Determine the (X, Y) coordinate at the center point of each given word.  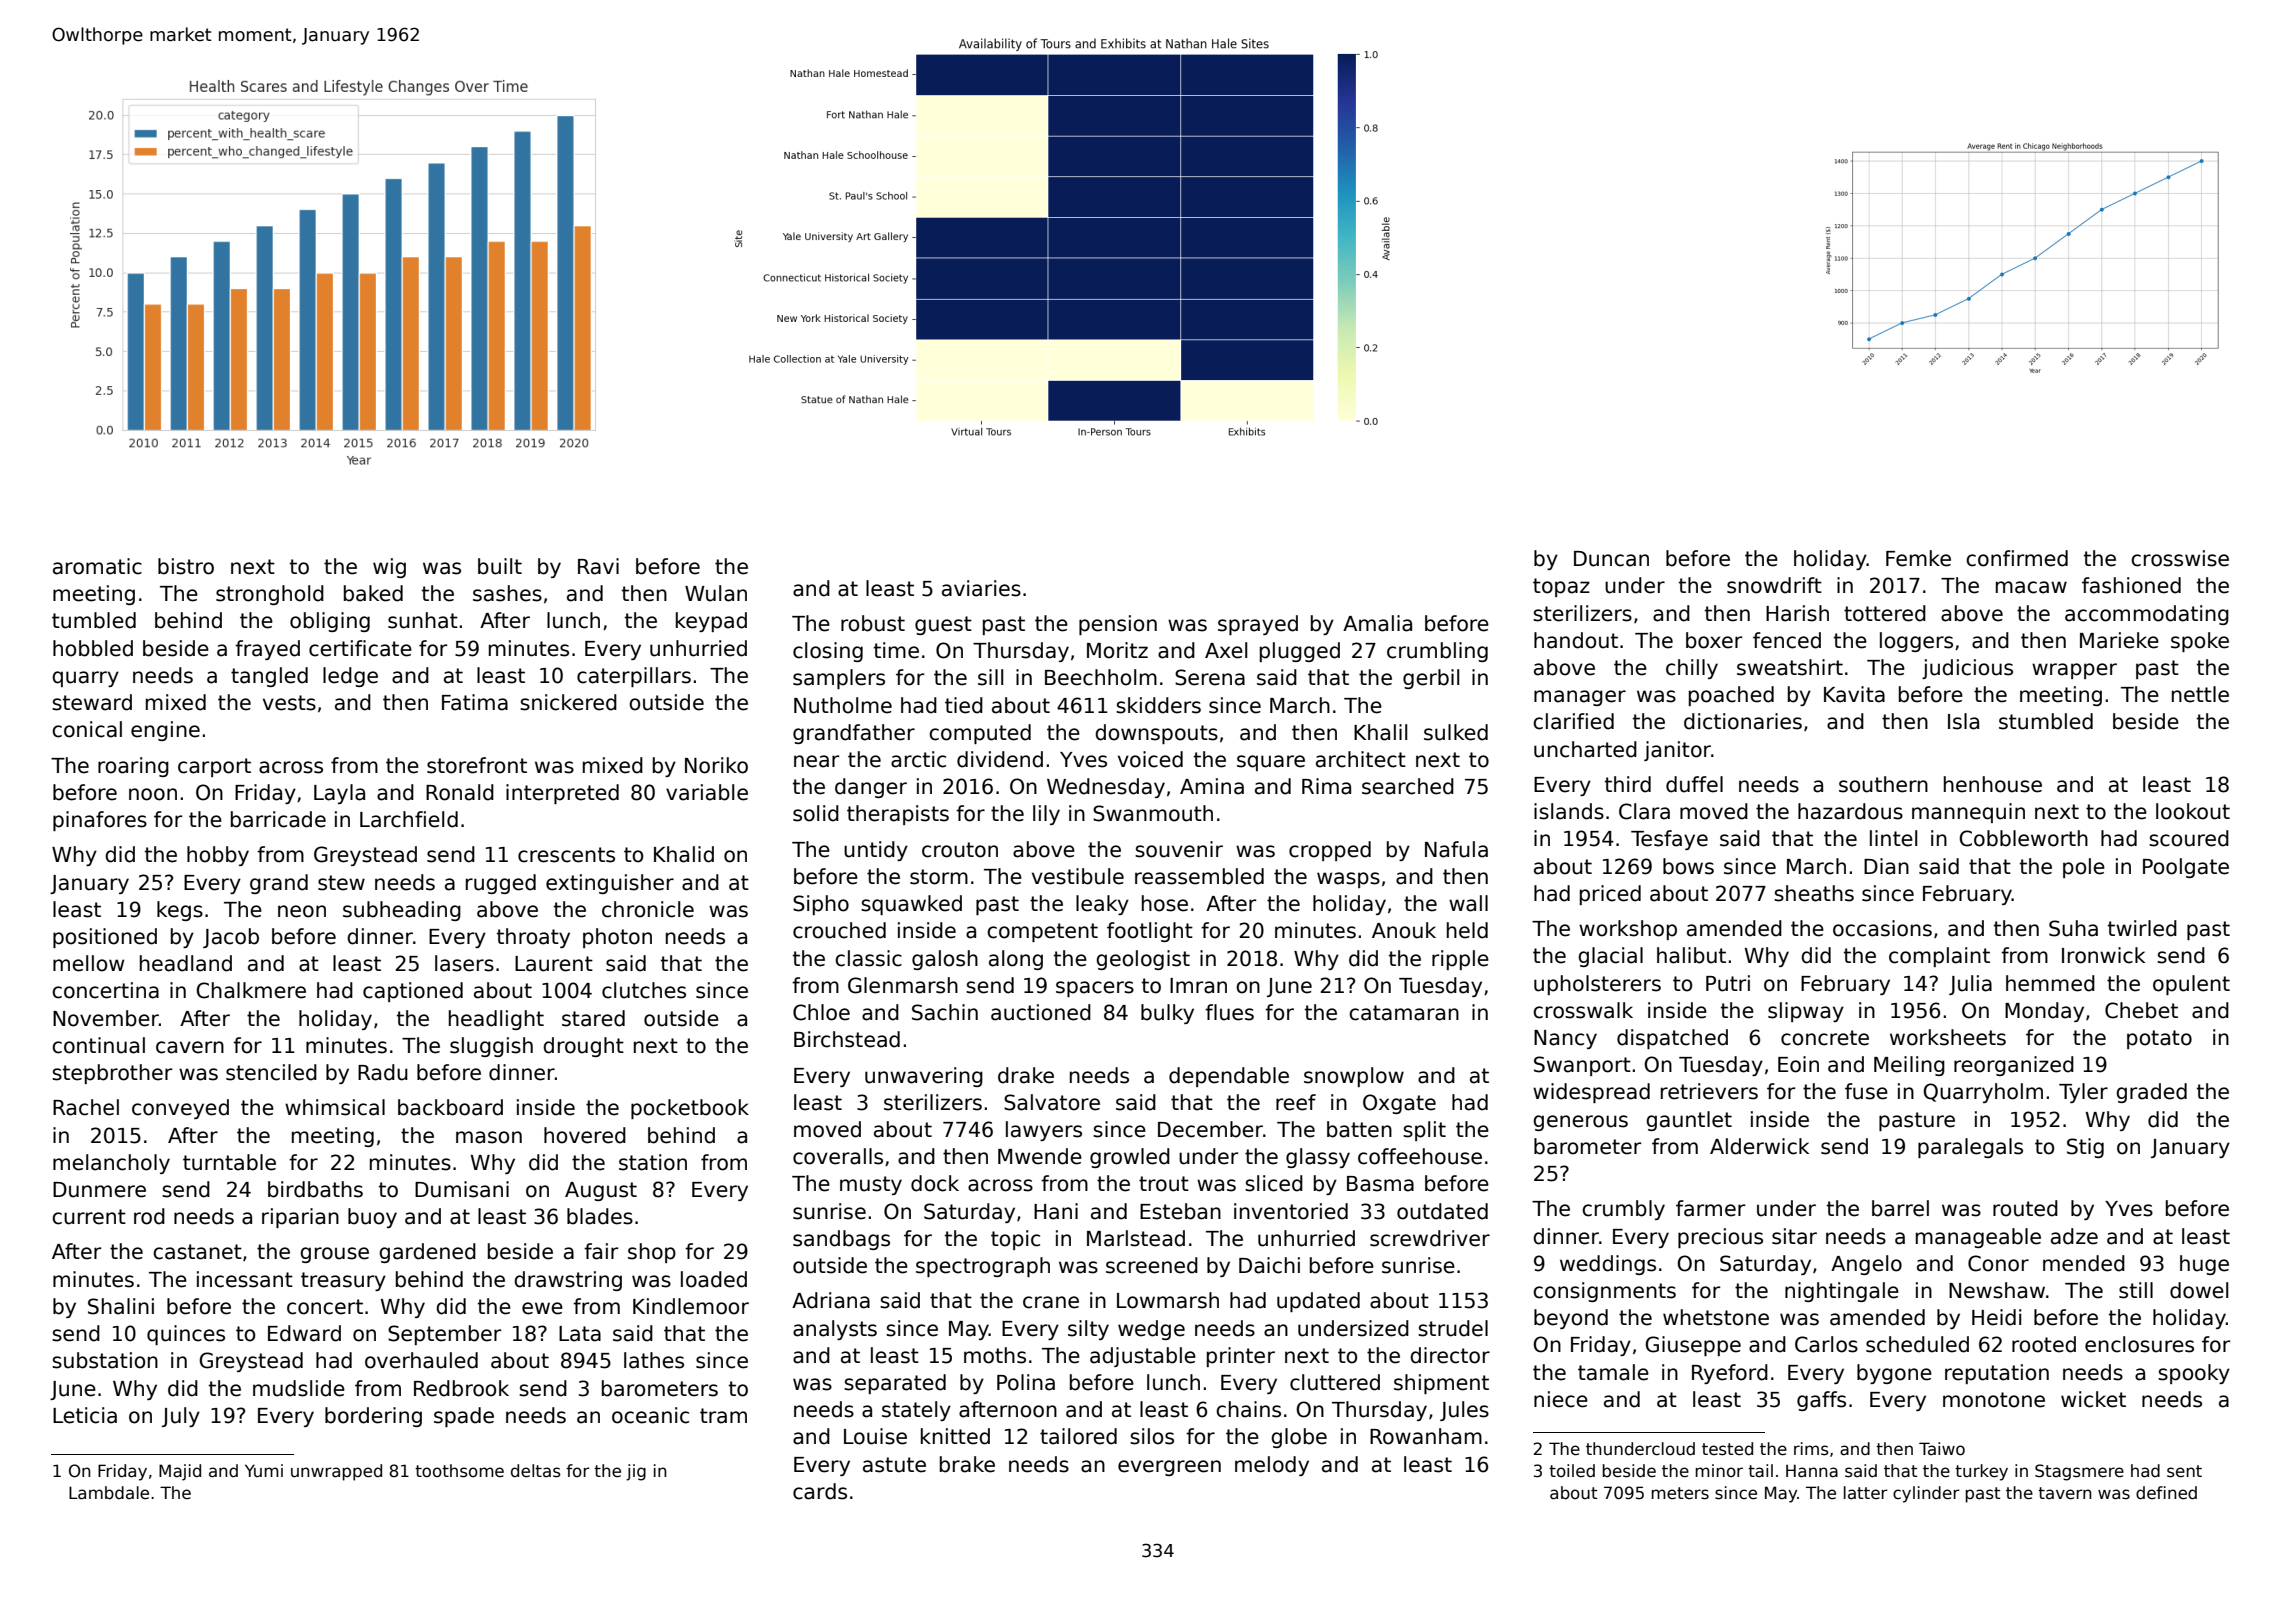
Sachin (945, 1012)
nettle (2200, 694)
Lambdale (109, 1493)
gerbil (1431, 679)
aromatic (97, 566)
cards (820, 1491)
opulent (2191, 985)
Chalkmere (251, 990)
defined (2166, 1493)
